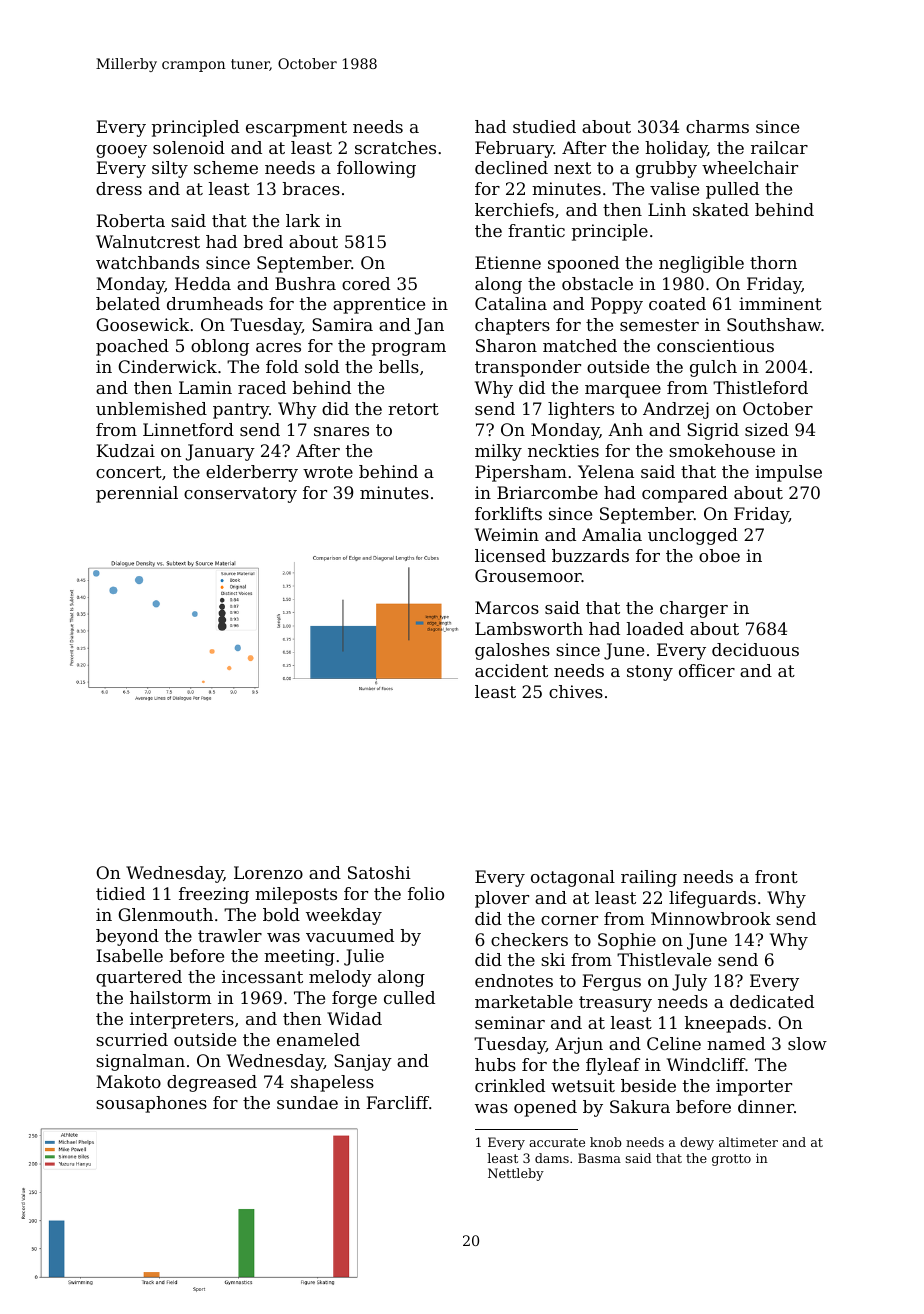 The height and width of the image is (1314, 924). Describe the element at coordinates (544, 126) in the image. I see `studied` at that location.
